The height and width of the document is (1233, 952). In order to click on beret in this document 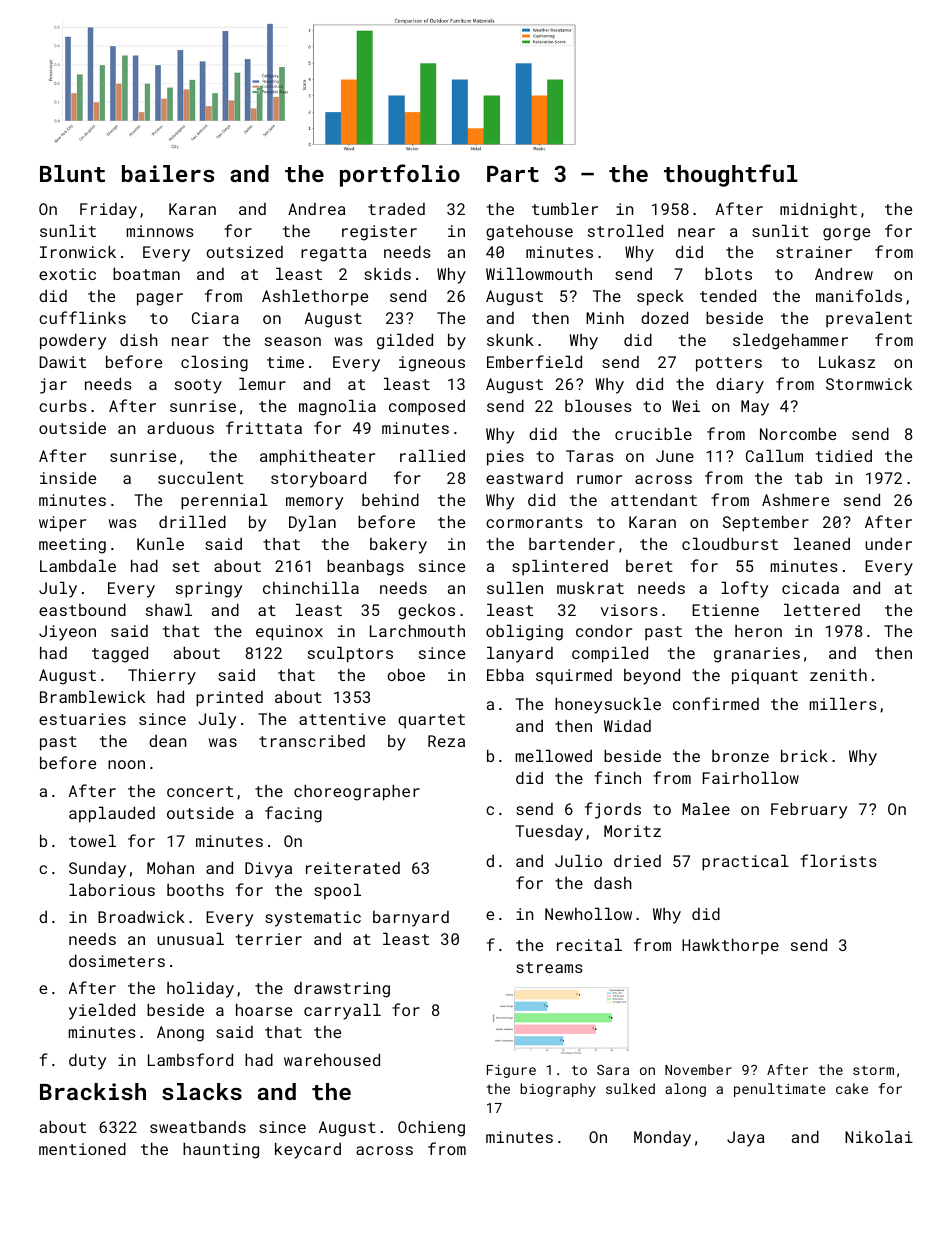, I will do `click(649, 566)`.
